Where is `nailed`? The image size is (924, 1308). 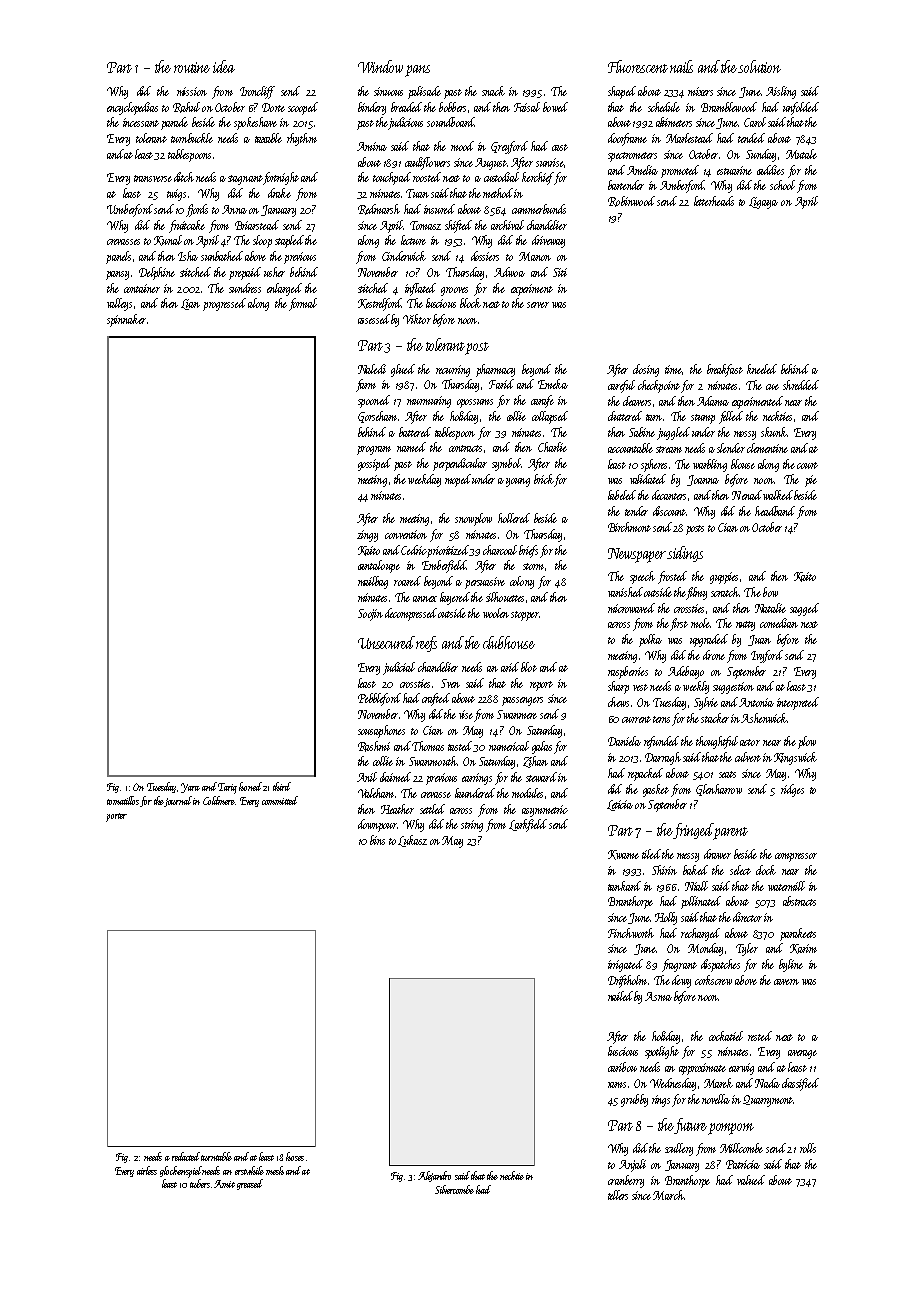
nailed is located at coordinates (620, 996).
